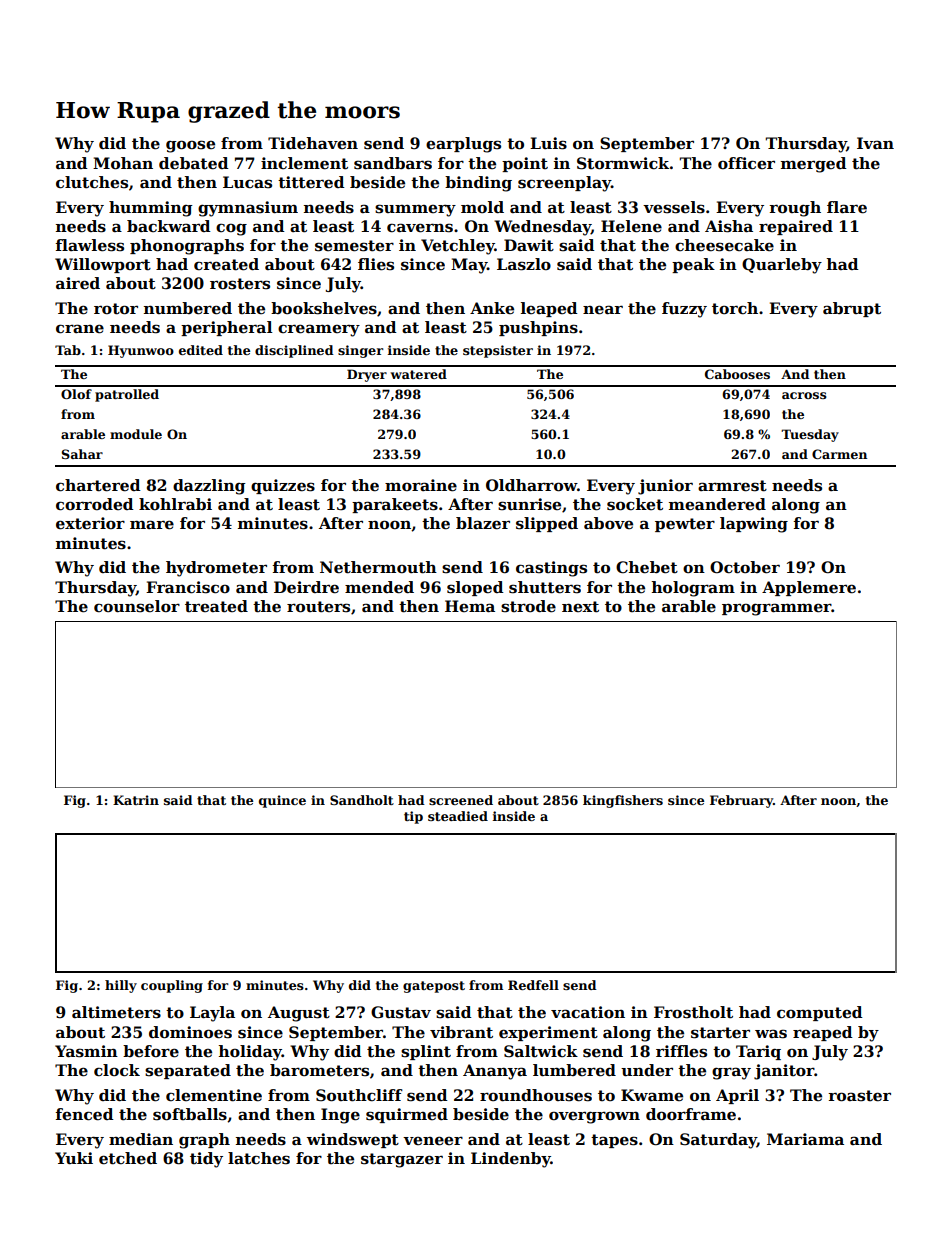 Image resolution: width=952 pixels, height=1233 pixels. I want to click on Anke, so click(492, 308).
